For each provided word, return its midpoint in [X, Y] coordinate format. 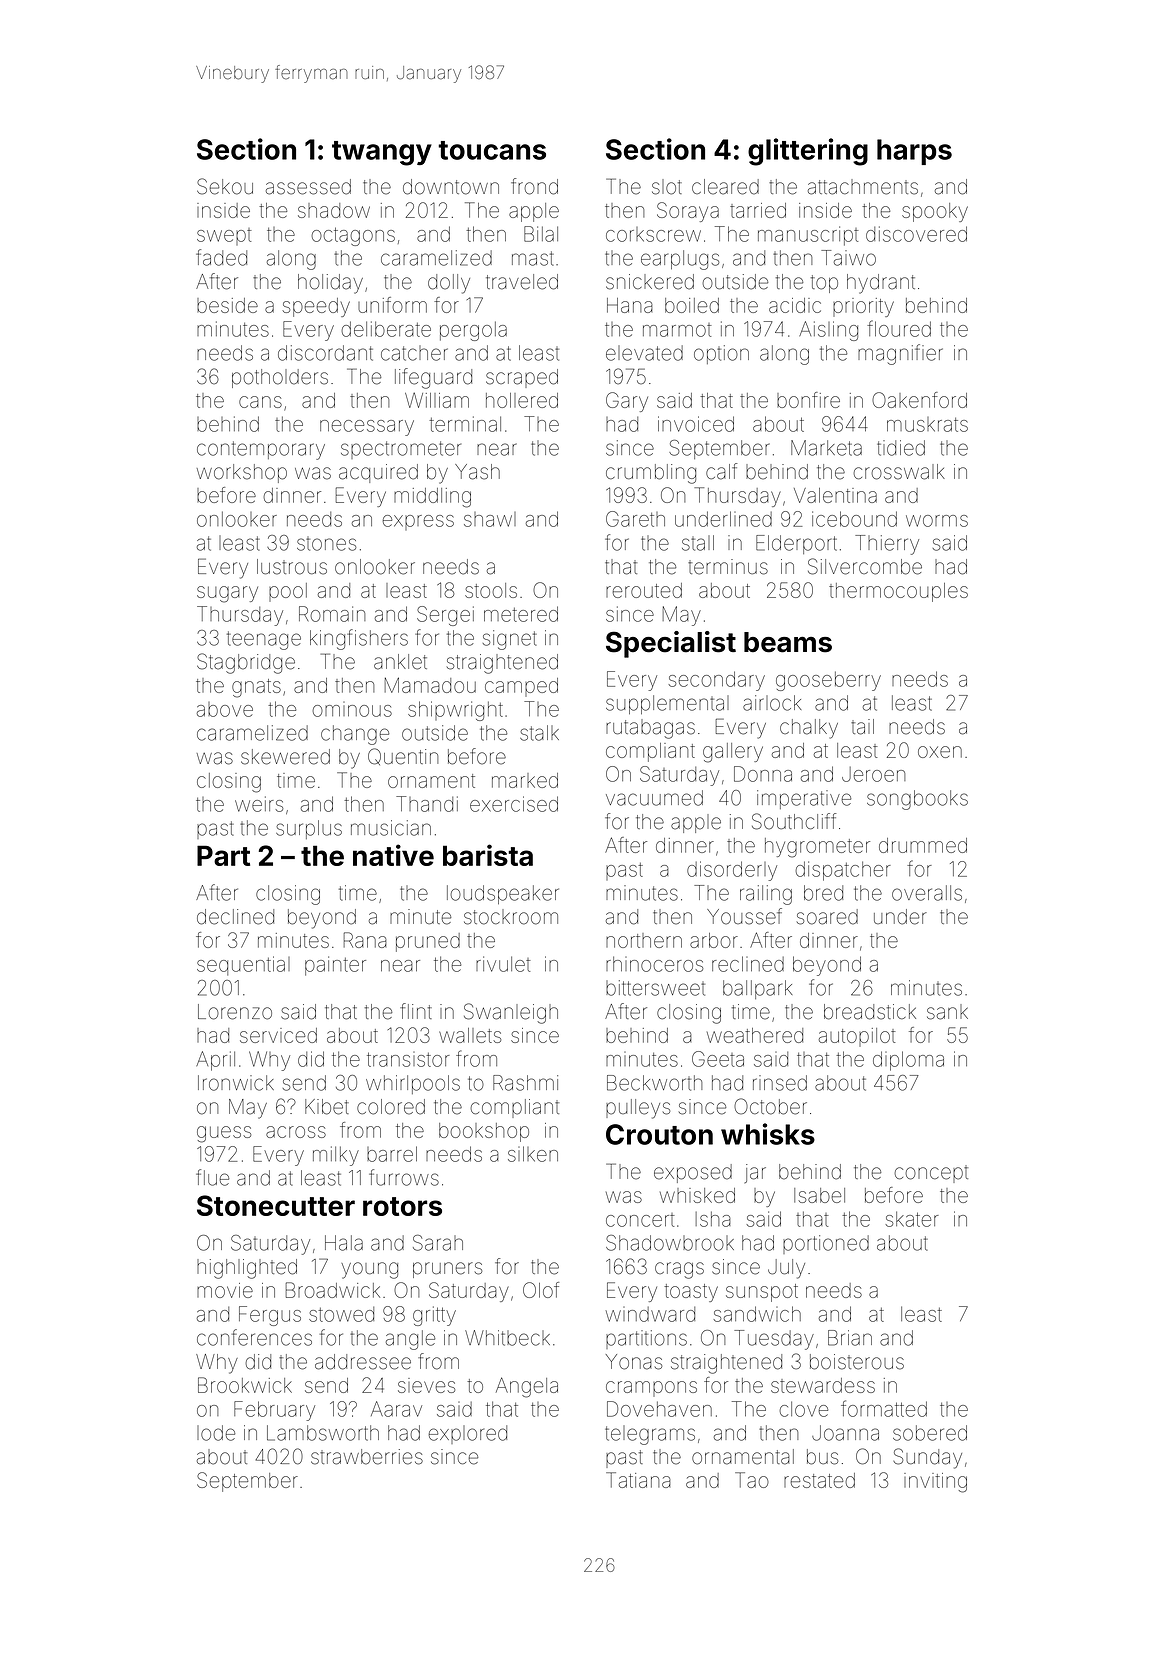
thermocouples [898, 592]
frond [534, 186]
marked [525, 780]
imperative [804, 799]
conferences [254, 1337]
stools [491, 590]
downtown [451, 187]
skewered [285, 757]
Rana [365, 940]
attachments [863, 187]
